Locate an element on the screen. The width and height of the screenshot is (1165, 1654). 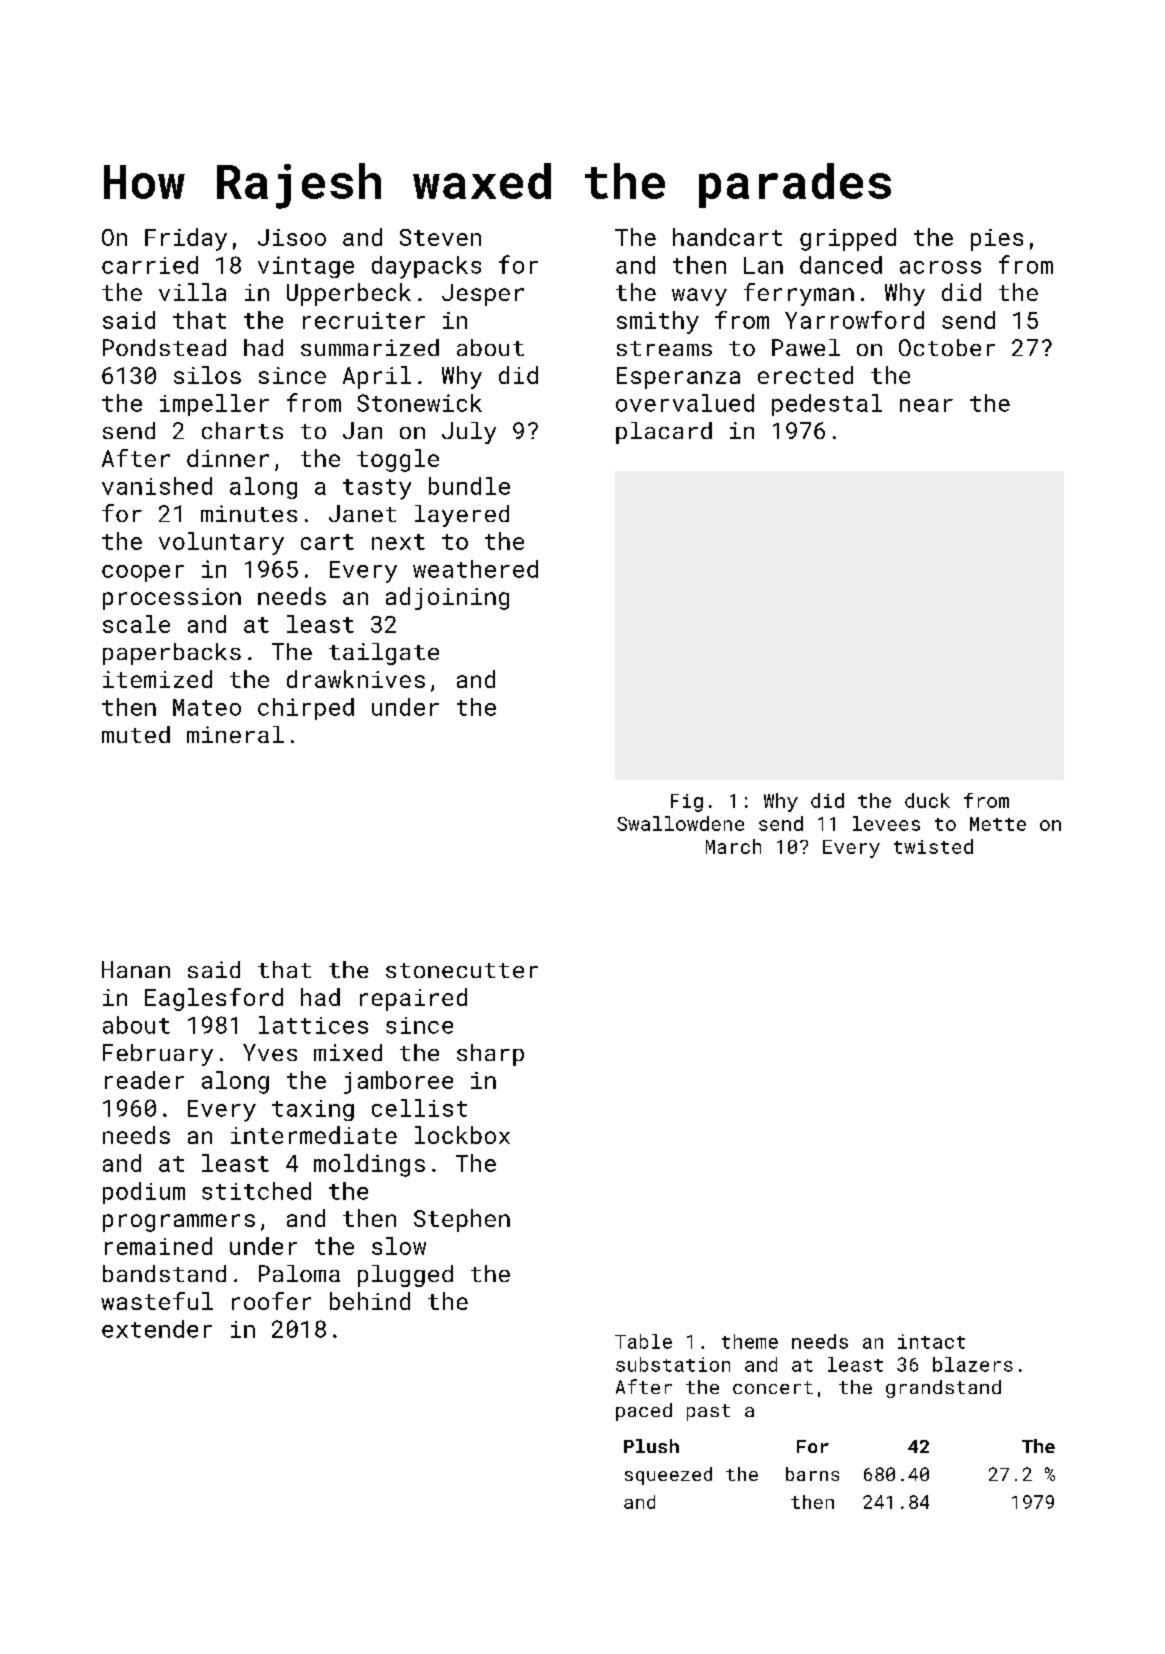
Jisoo is located at coordinates (292, 237).
